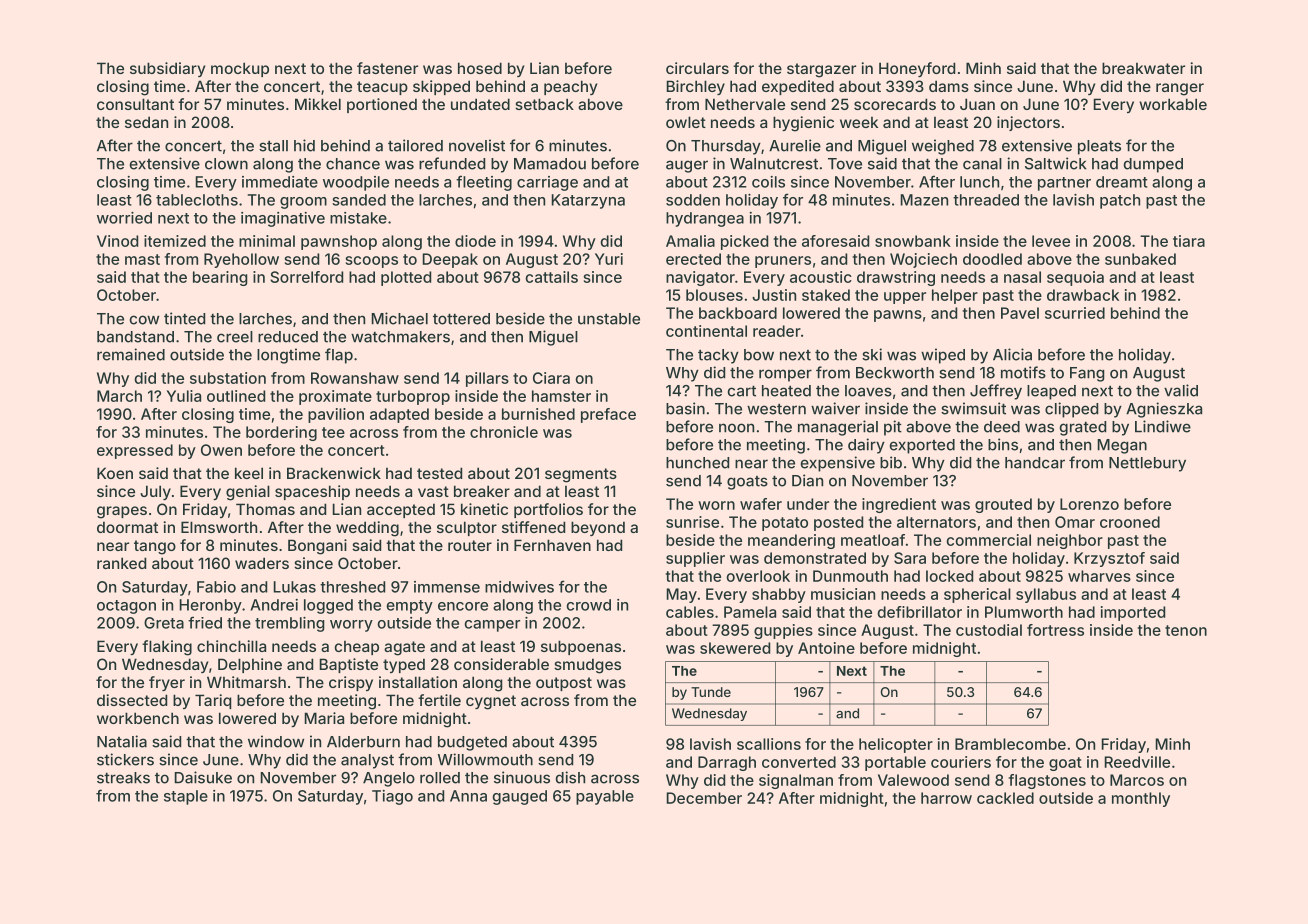 Image resolution: width=1308 pixels, height=924 pixels. What do you see at coordinates (413, 397) in the page?
I see `turboprop` at bounding box center [413, 397].
